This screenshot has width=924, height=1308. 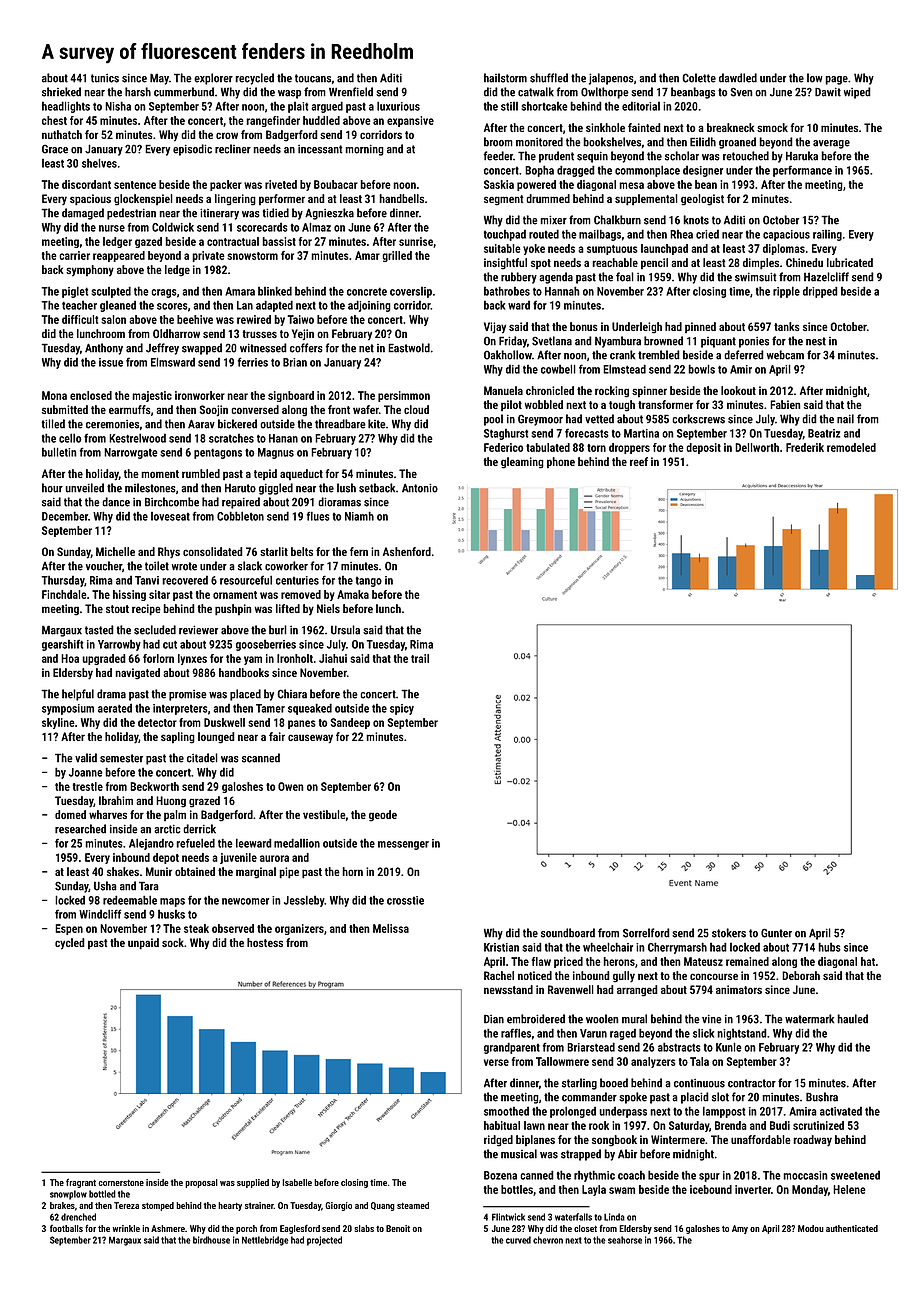 I want to click on remodeled, so click(x=851, y=447).
